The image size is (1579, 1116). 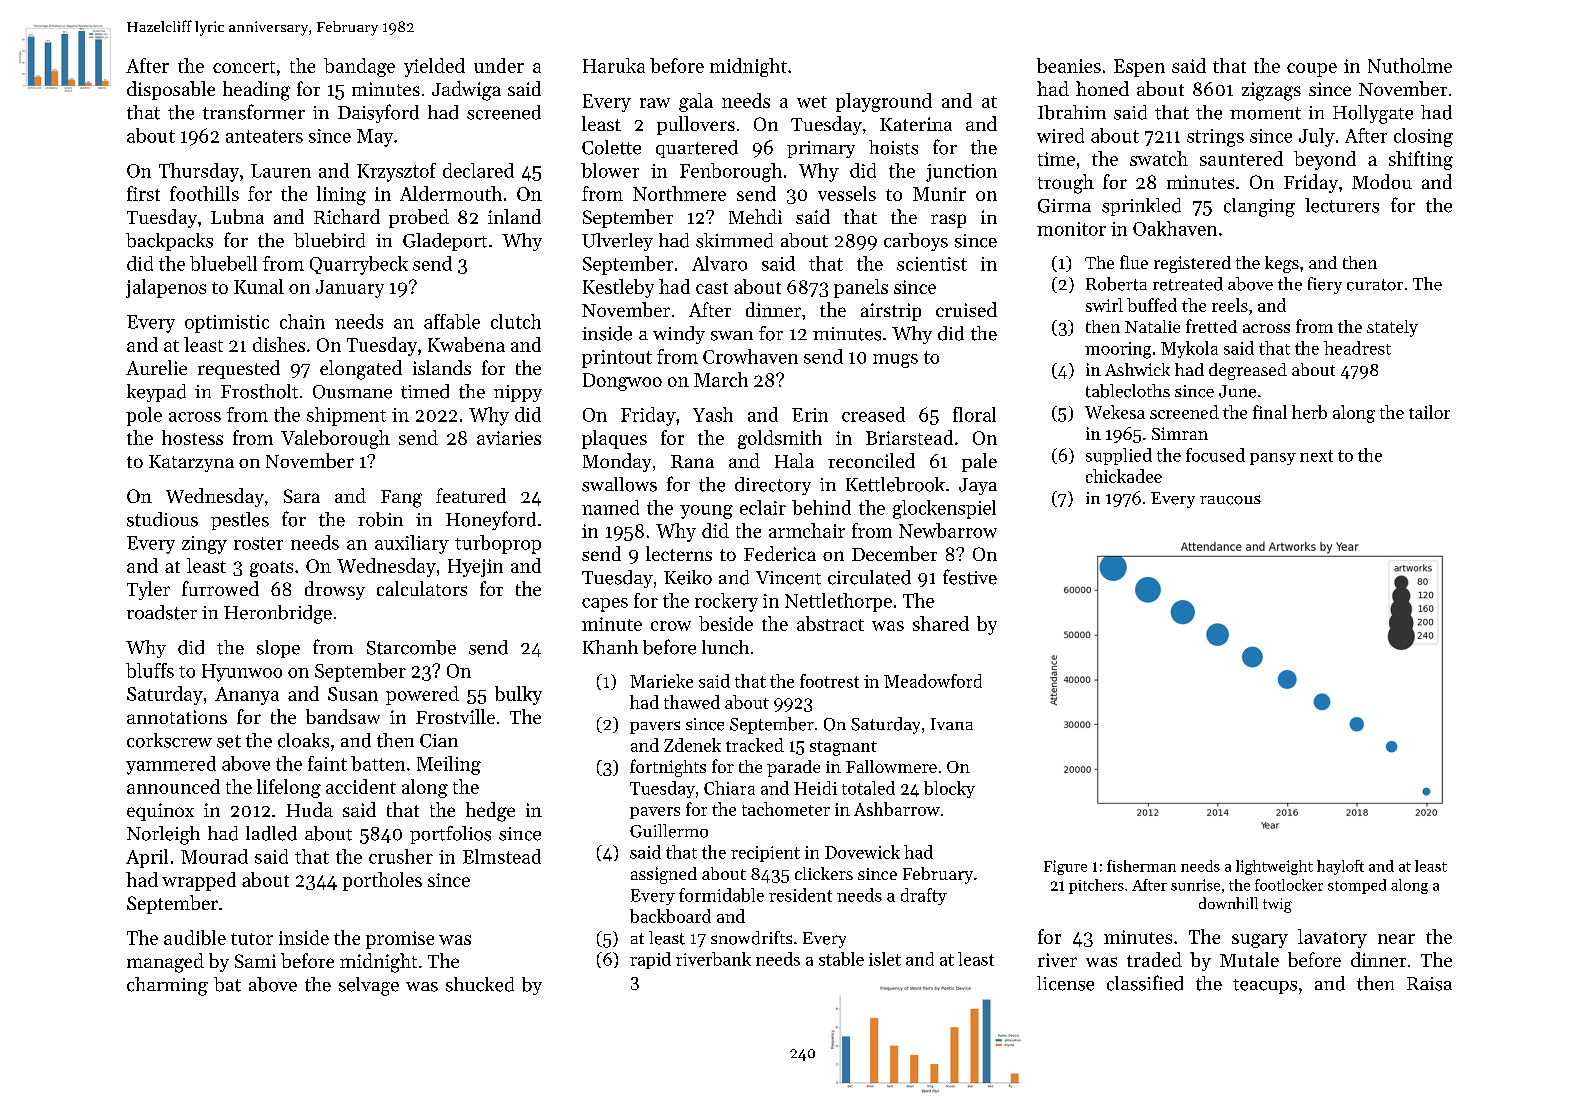 What do you see at coordinates (1375, 285) in the image?
I see `curator` at bounding box center [1375, 285].
